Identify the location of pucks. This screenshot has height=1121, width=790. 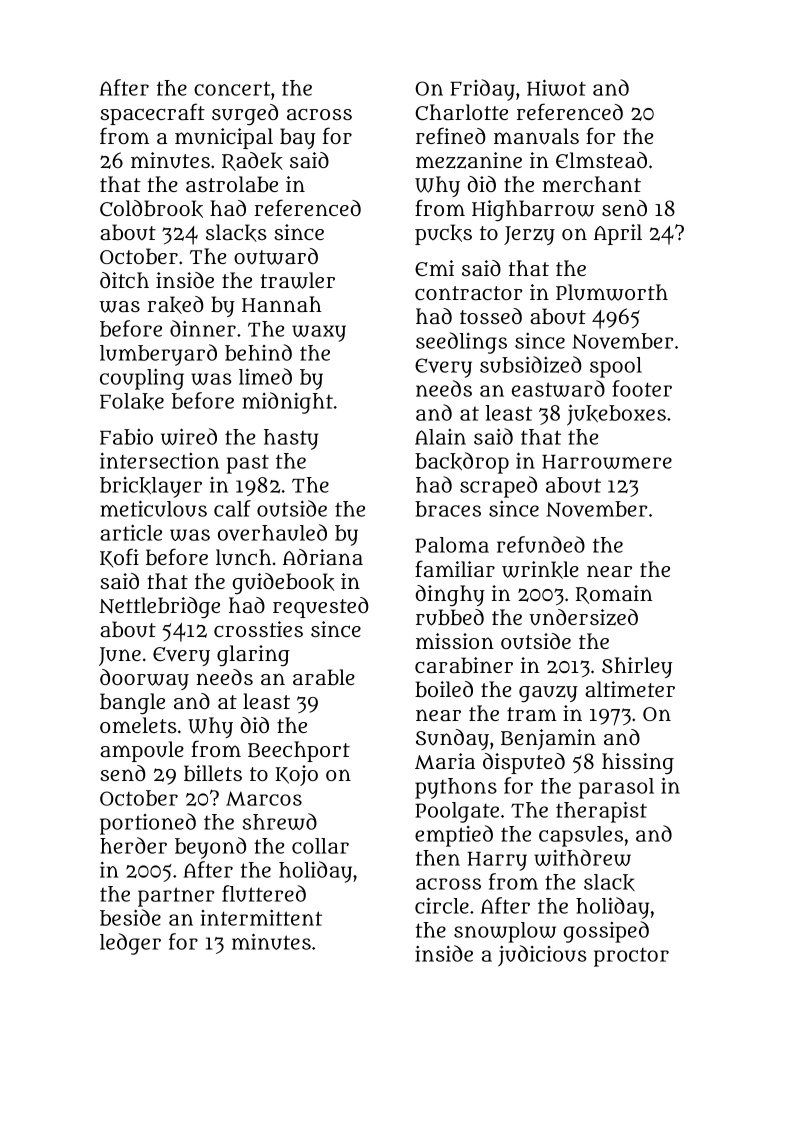
(443, 234).
